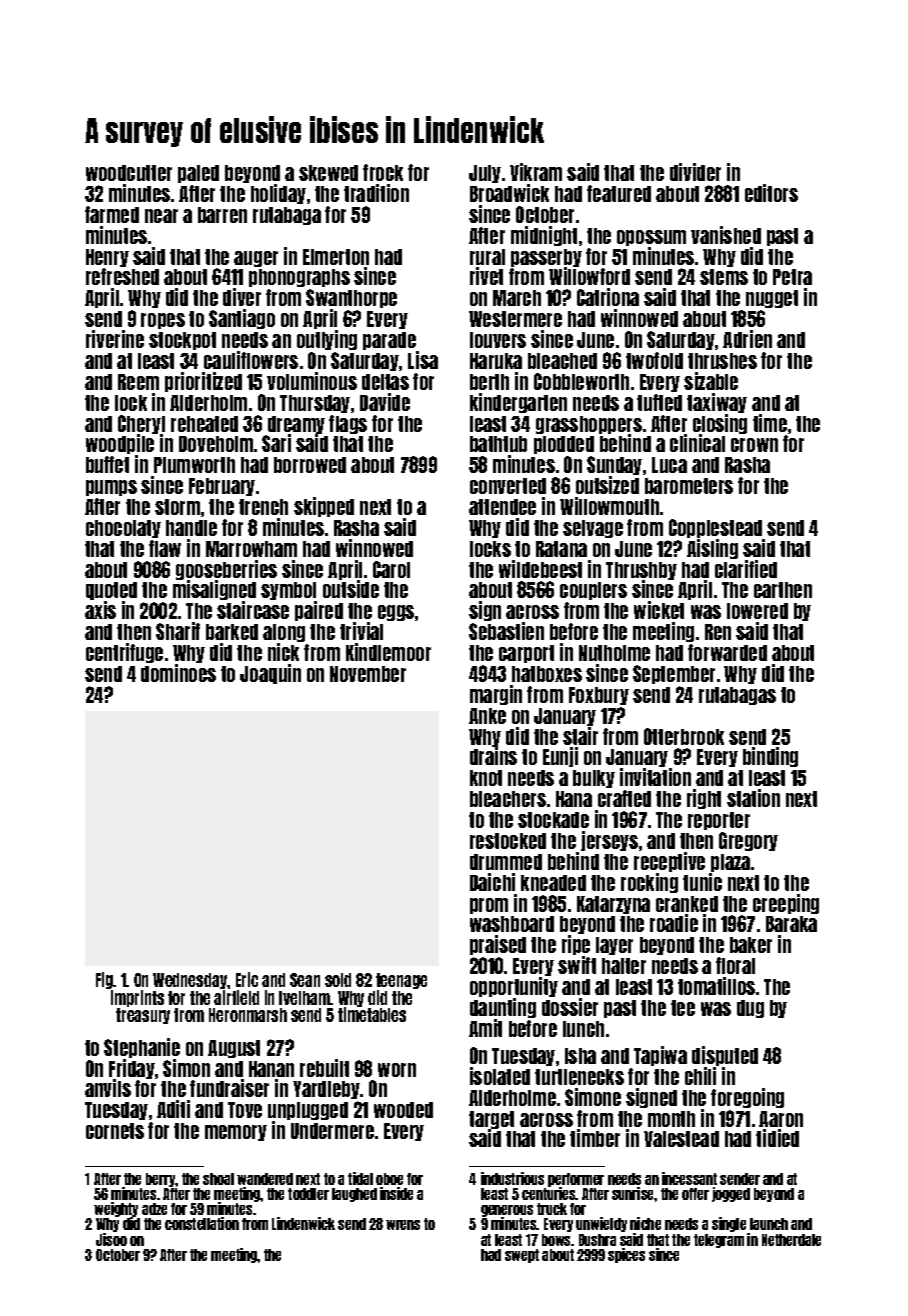 The height and width of the page is (1316, 908). Describe the element at coordinates (487, 257) in the page. I see `rural` at that location.
